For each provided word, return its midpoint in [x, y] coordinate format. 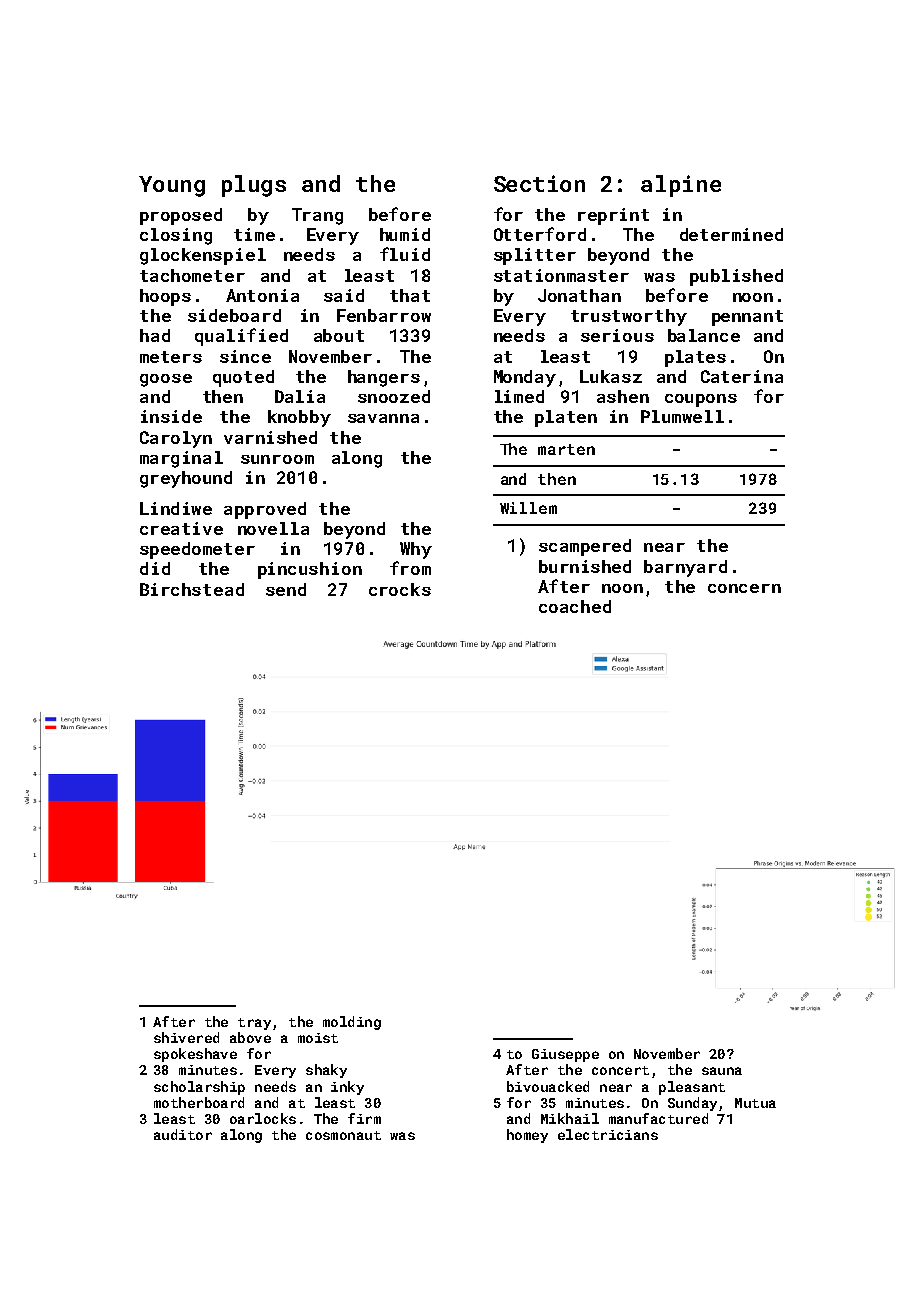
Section [539, 183]
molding [352, 1023]
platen [566, 418]
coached [575, 606]
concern [744, 588]
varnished [270, 437]
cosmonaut [343, 1135]
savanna [383, 418]
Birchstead [192, 589]
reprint [613, 216]
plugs [254, 186]
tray [254, 1024]
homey [527, 1136]
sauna [722, 1071]
